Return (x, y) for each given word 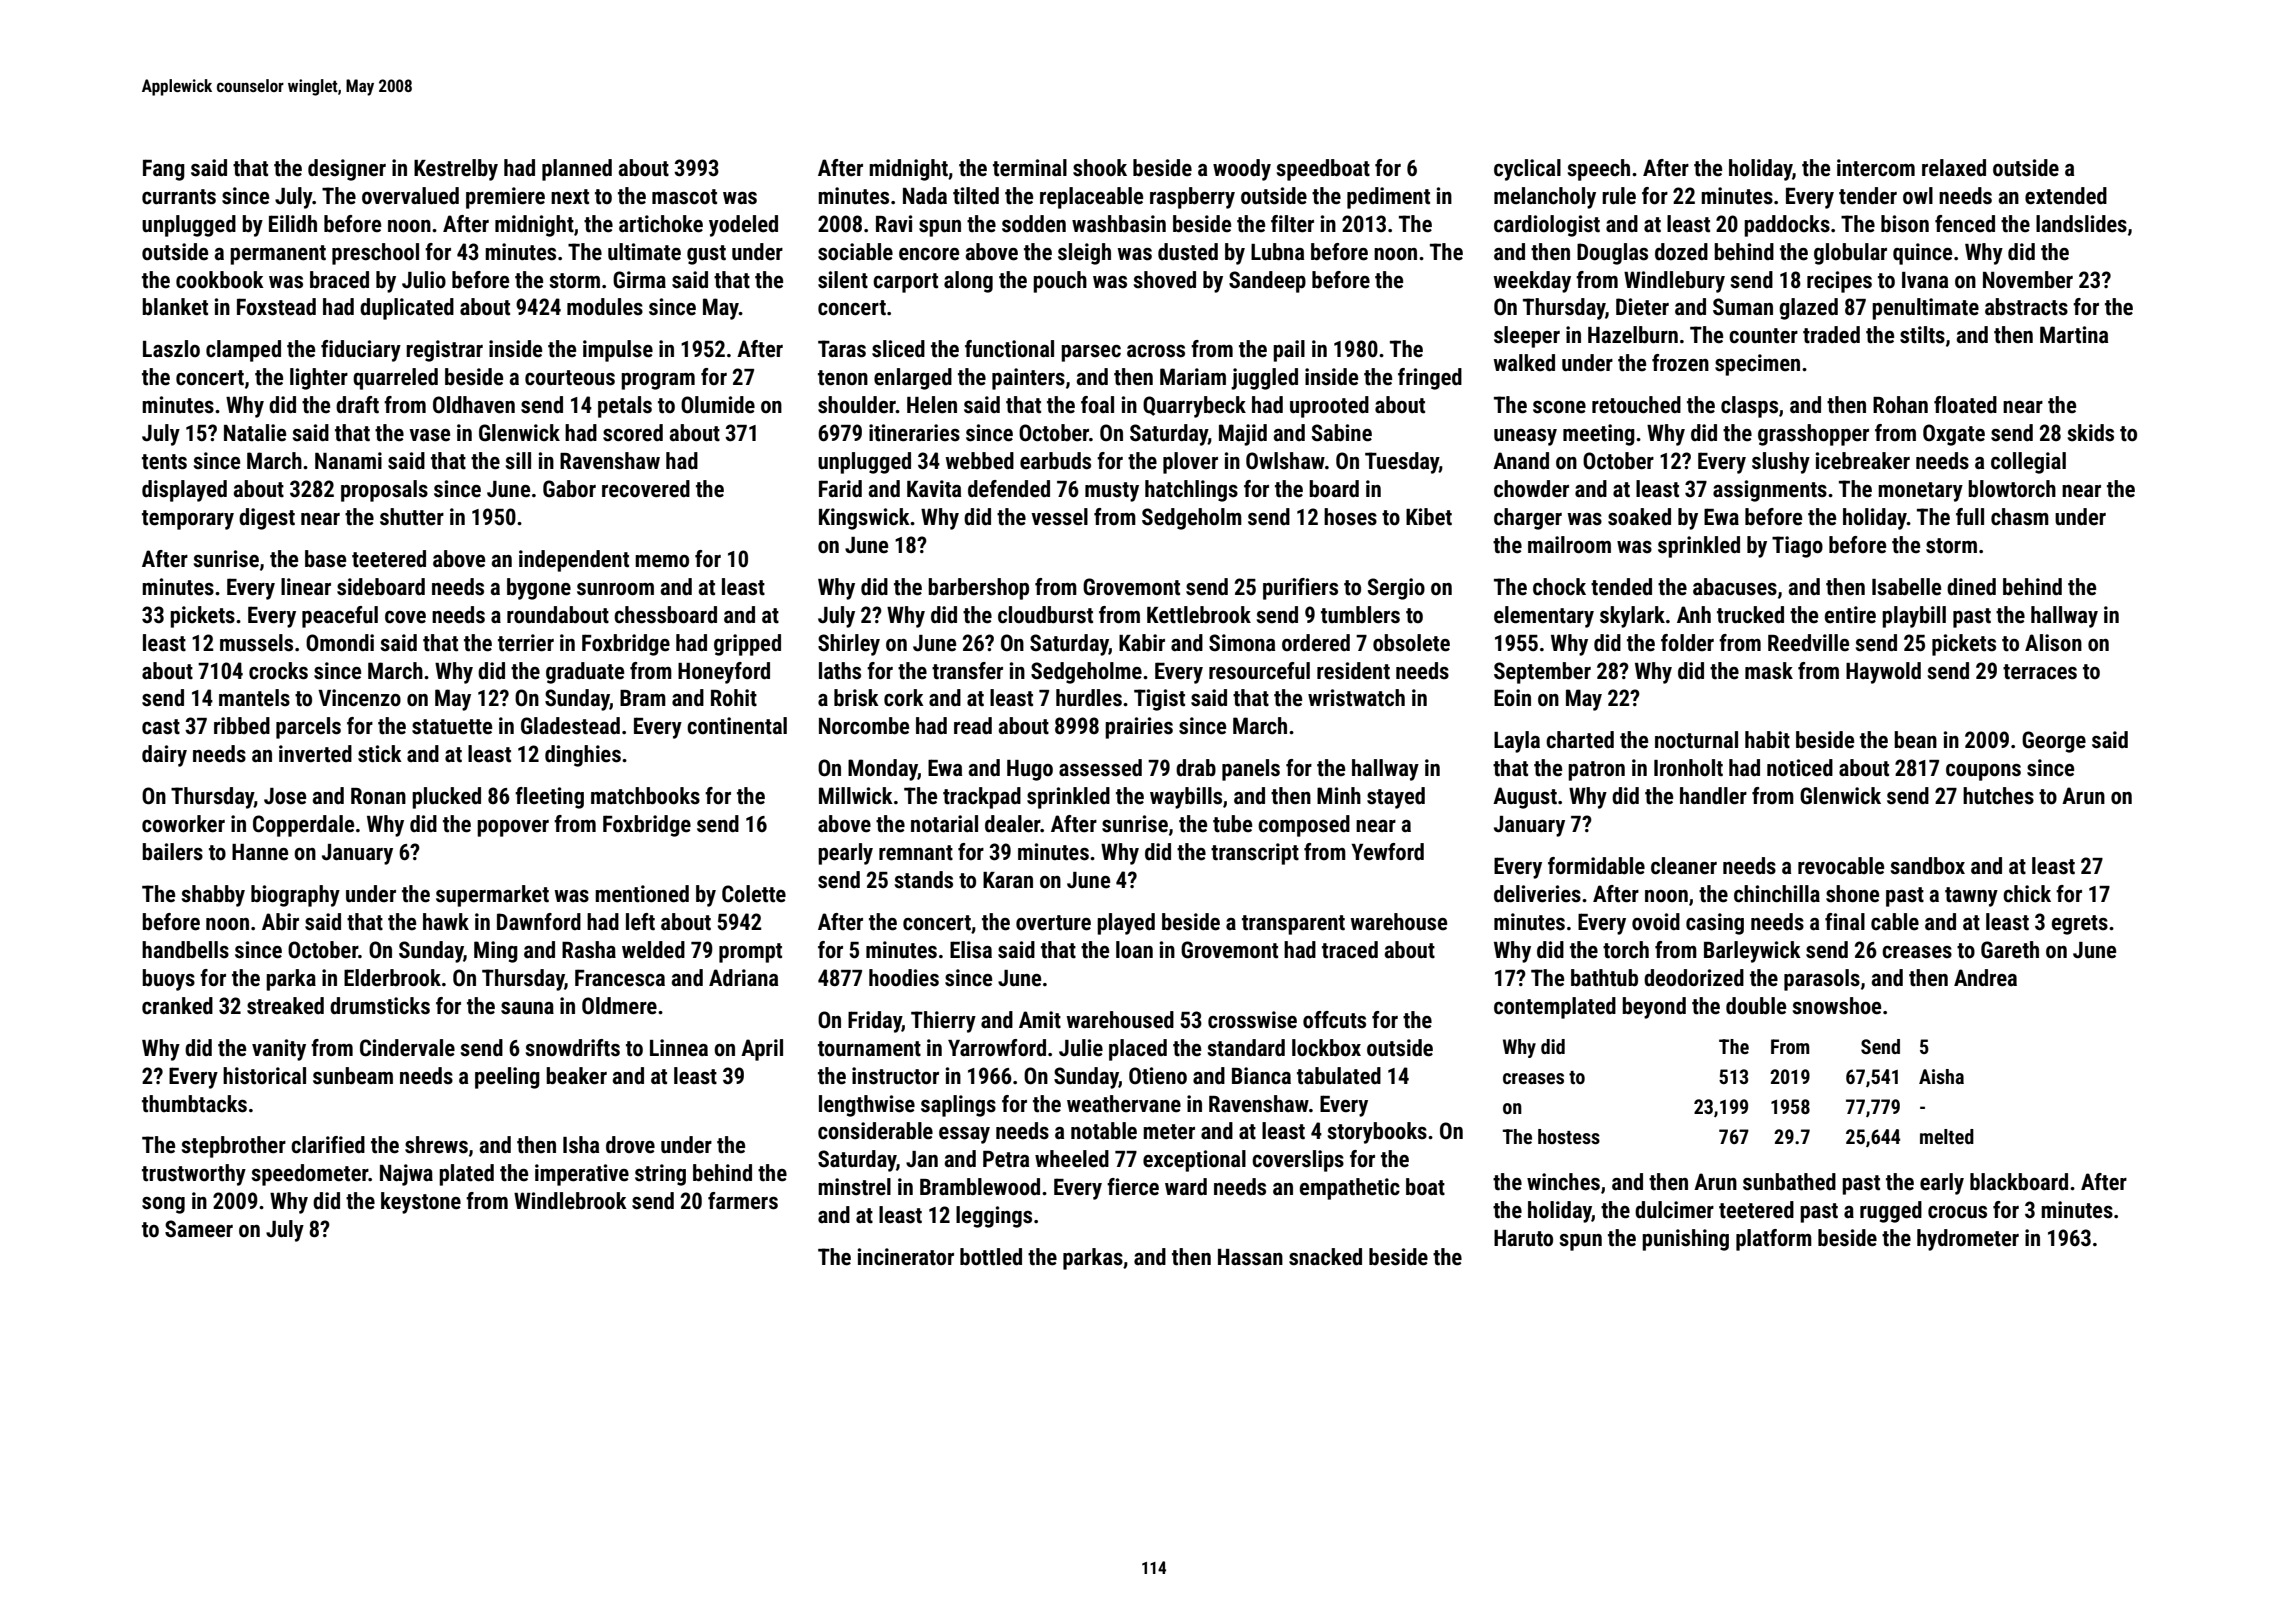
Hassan (1250, 1257)
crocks (278, 671)
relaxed (1954, 168)
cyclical (1527, 170)
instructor (895, 1076)
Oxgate (1954, 435)
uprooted (1329, 407)
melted (1947, 1136)
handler (1713, 796)
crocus (1957, 1212)
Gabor (569, 489)
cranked (177, 1006)
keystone (421, 1203)
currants (179, 197)
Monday (883, 770)
